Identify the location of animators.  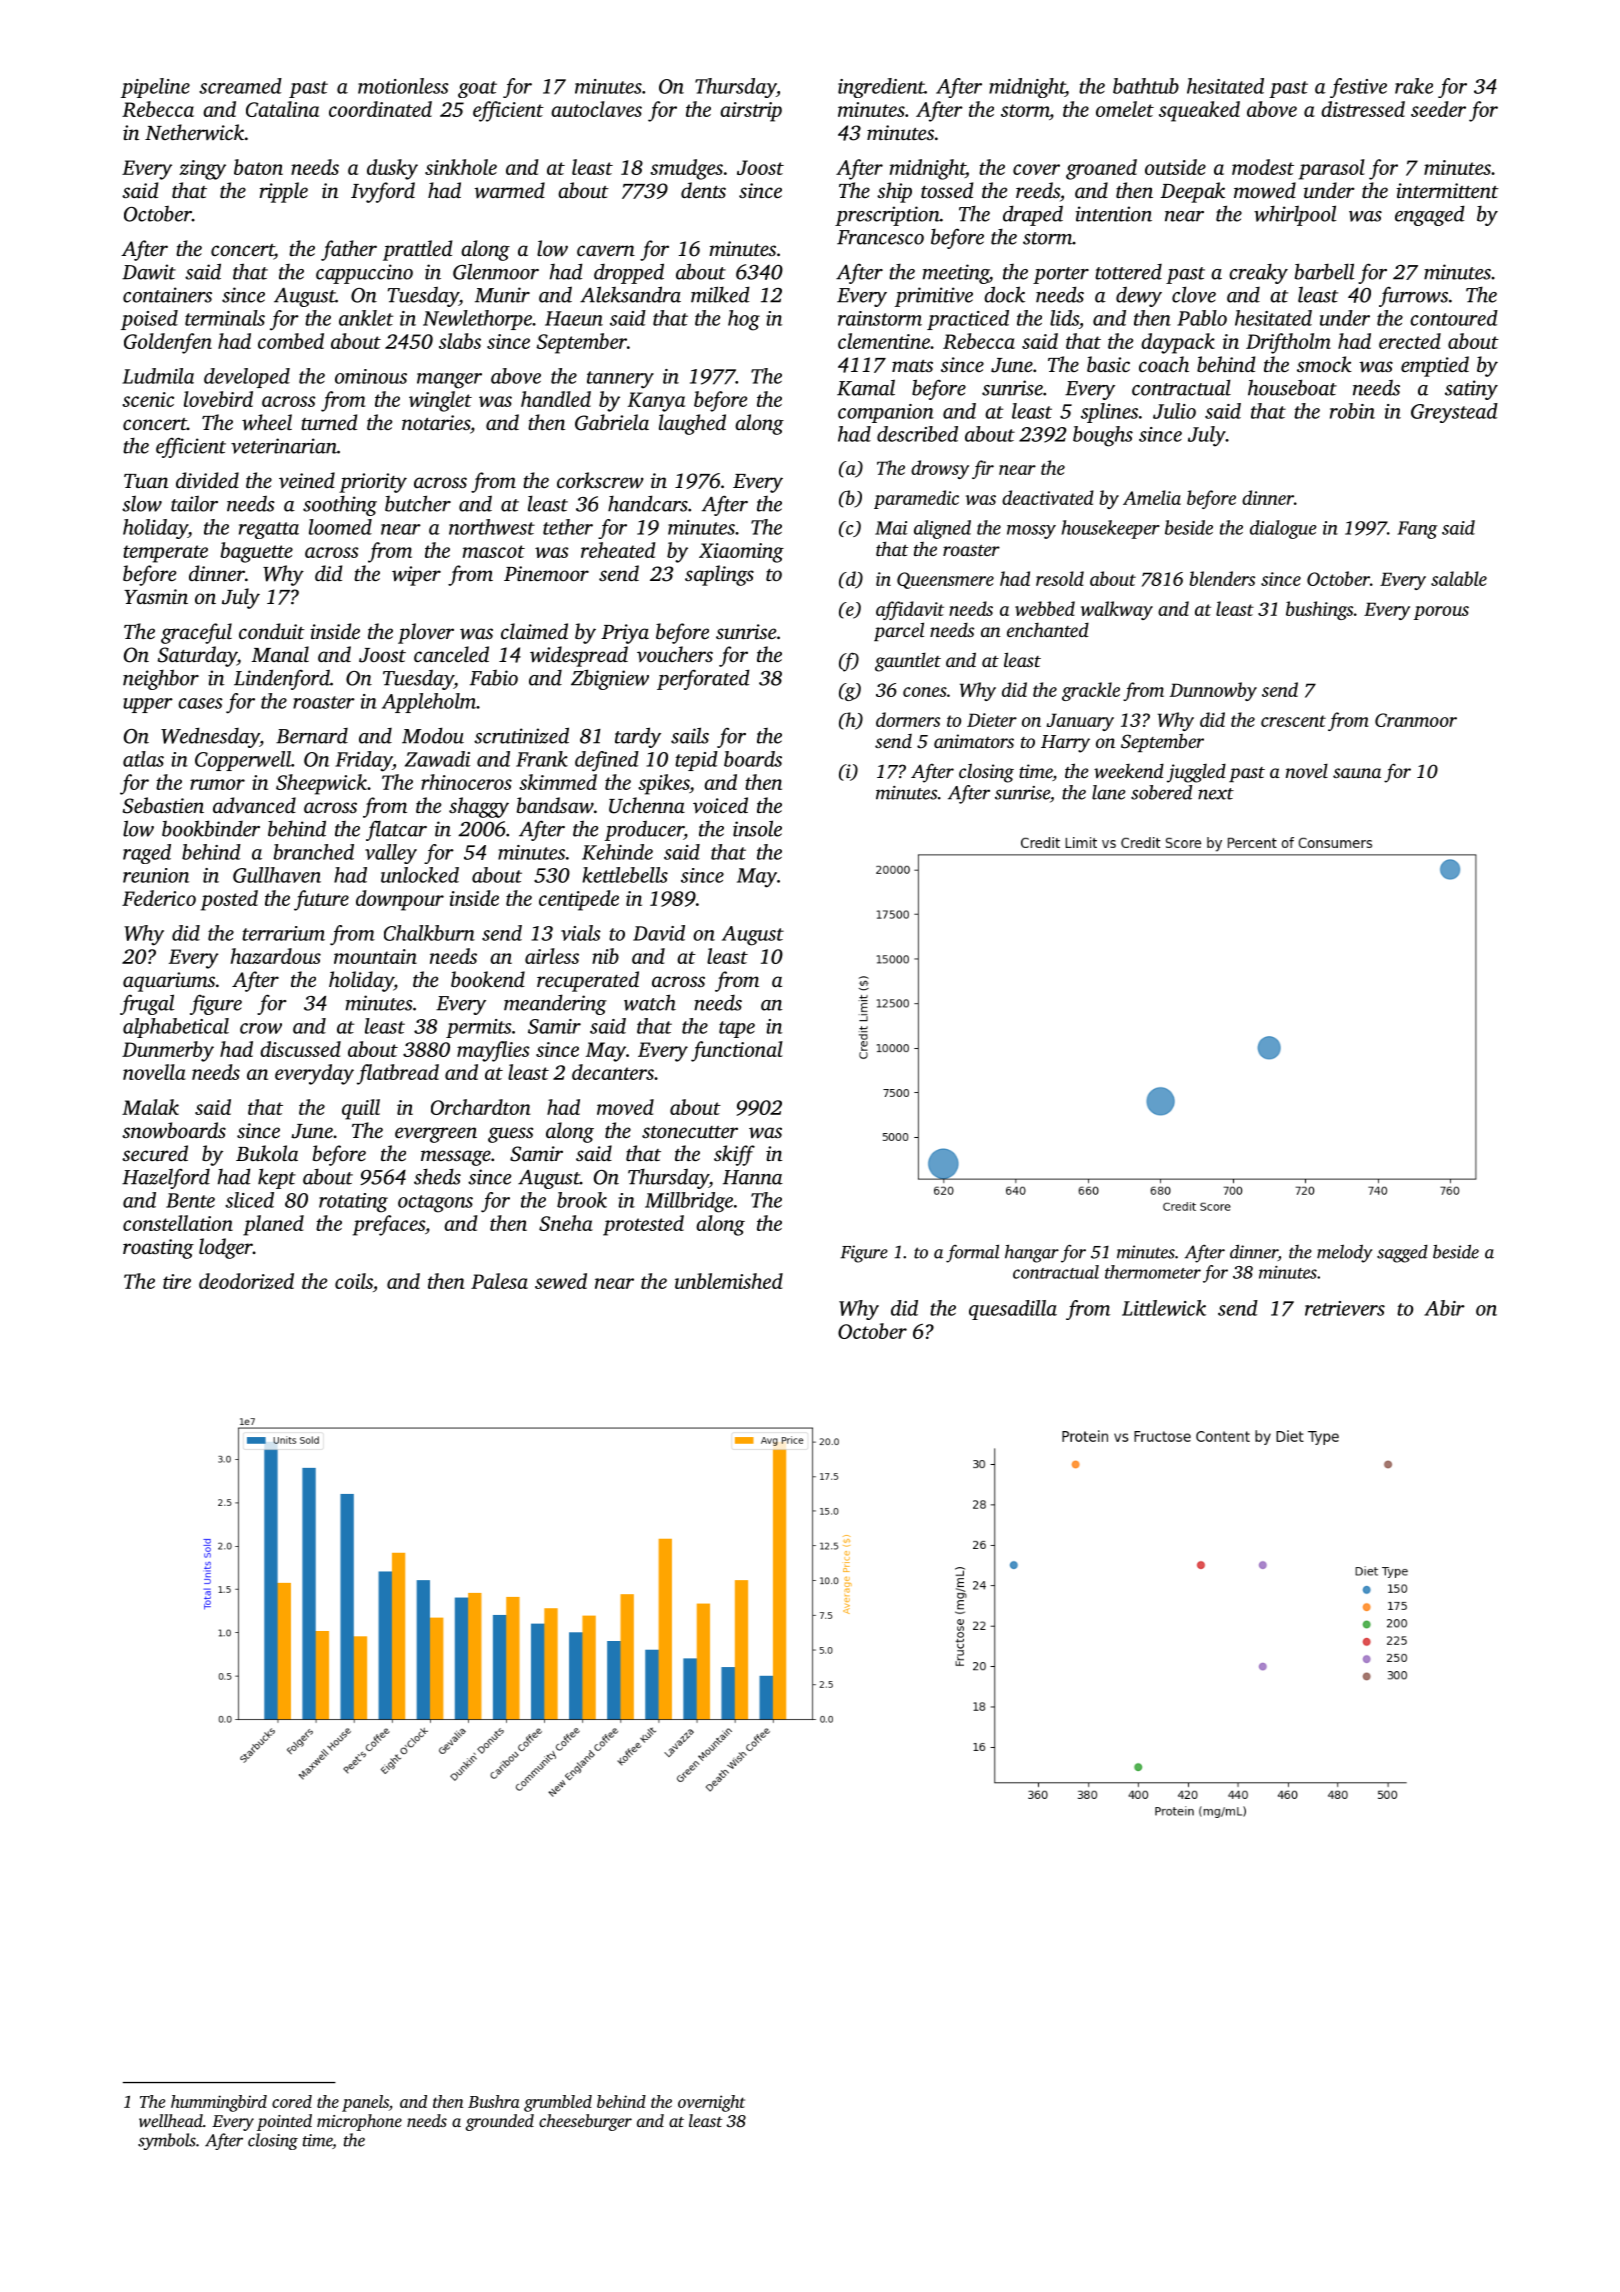
(974, 741).
